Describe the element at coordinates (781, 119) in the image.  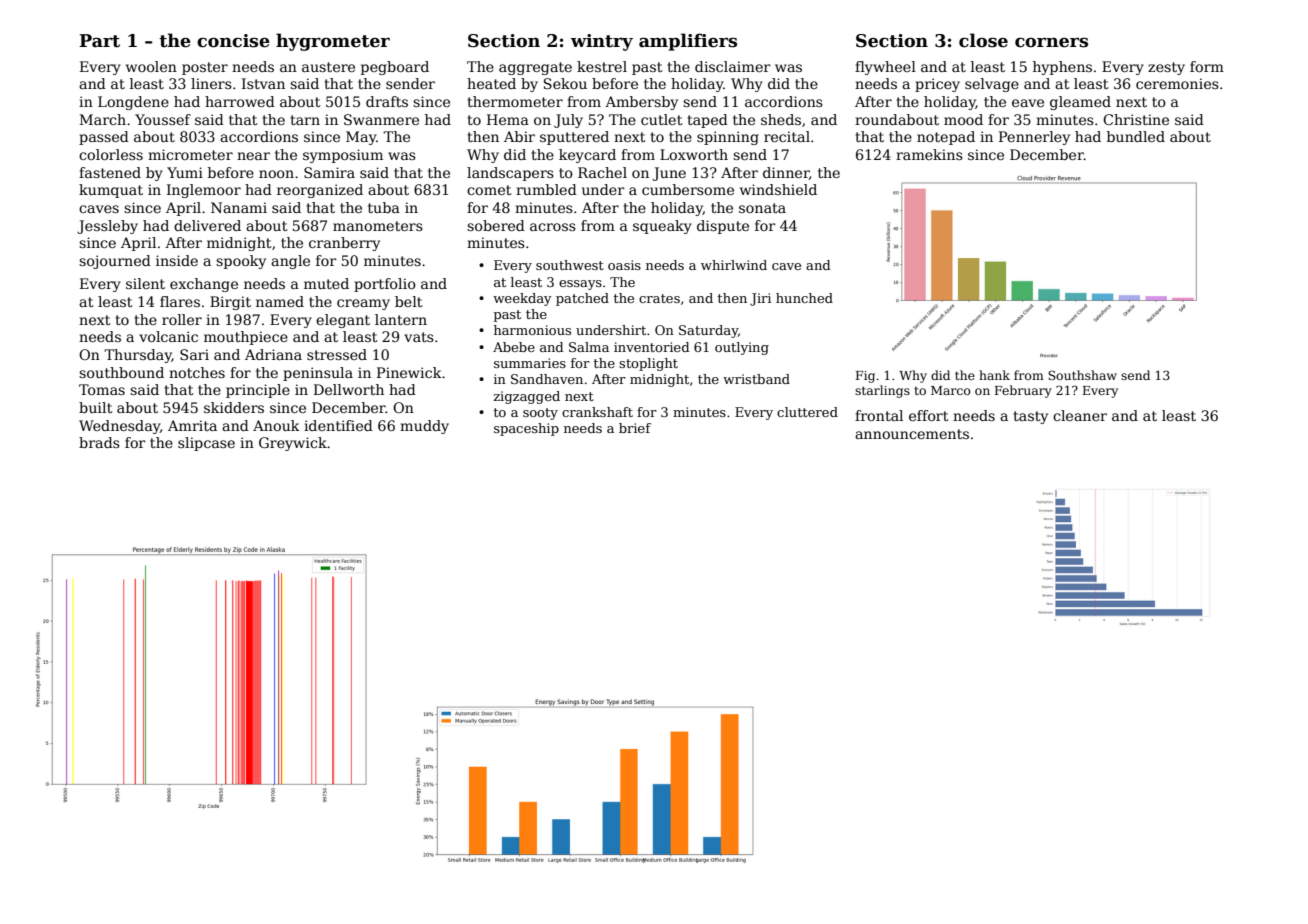
I see `sheds` at that location.
